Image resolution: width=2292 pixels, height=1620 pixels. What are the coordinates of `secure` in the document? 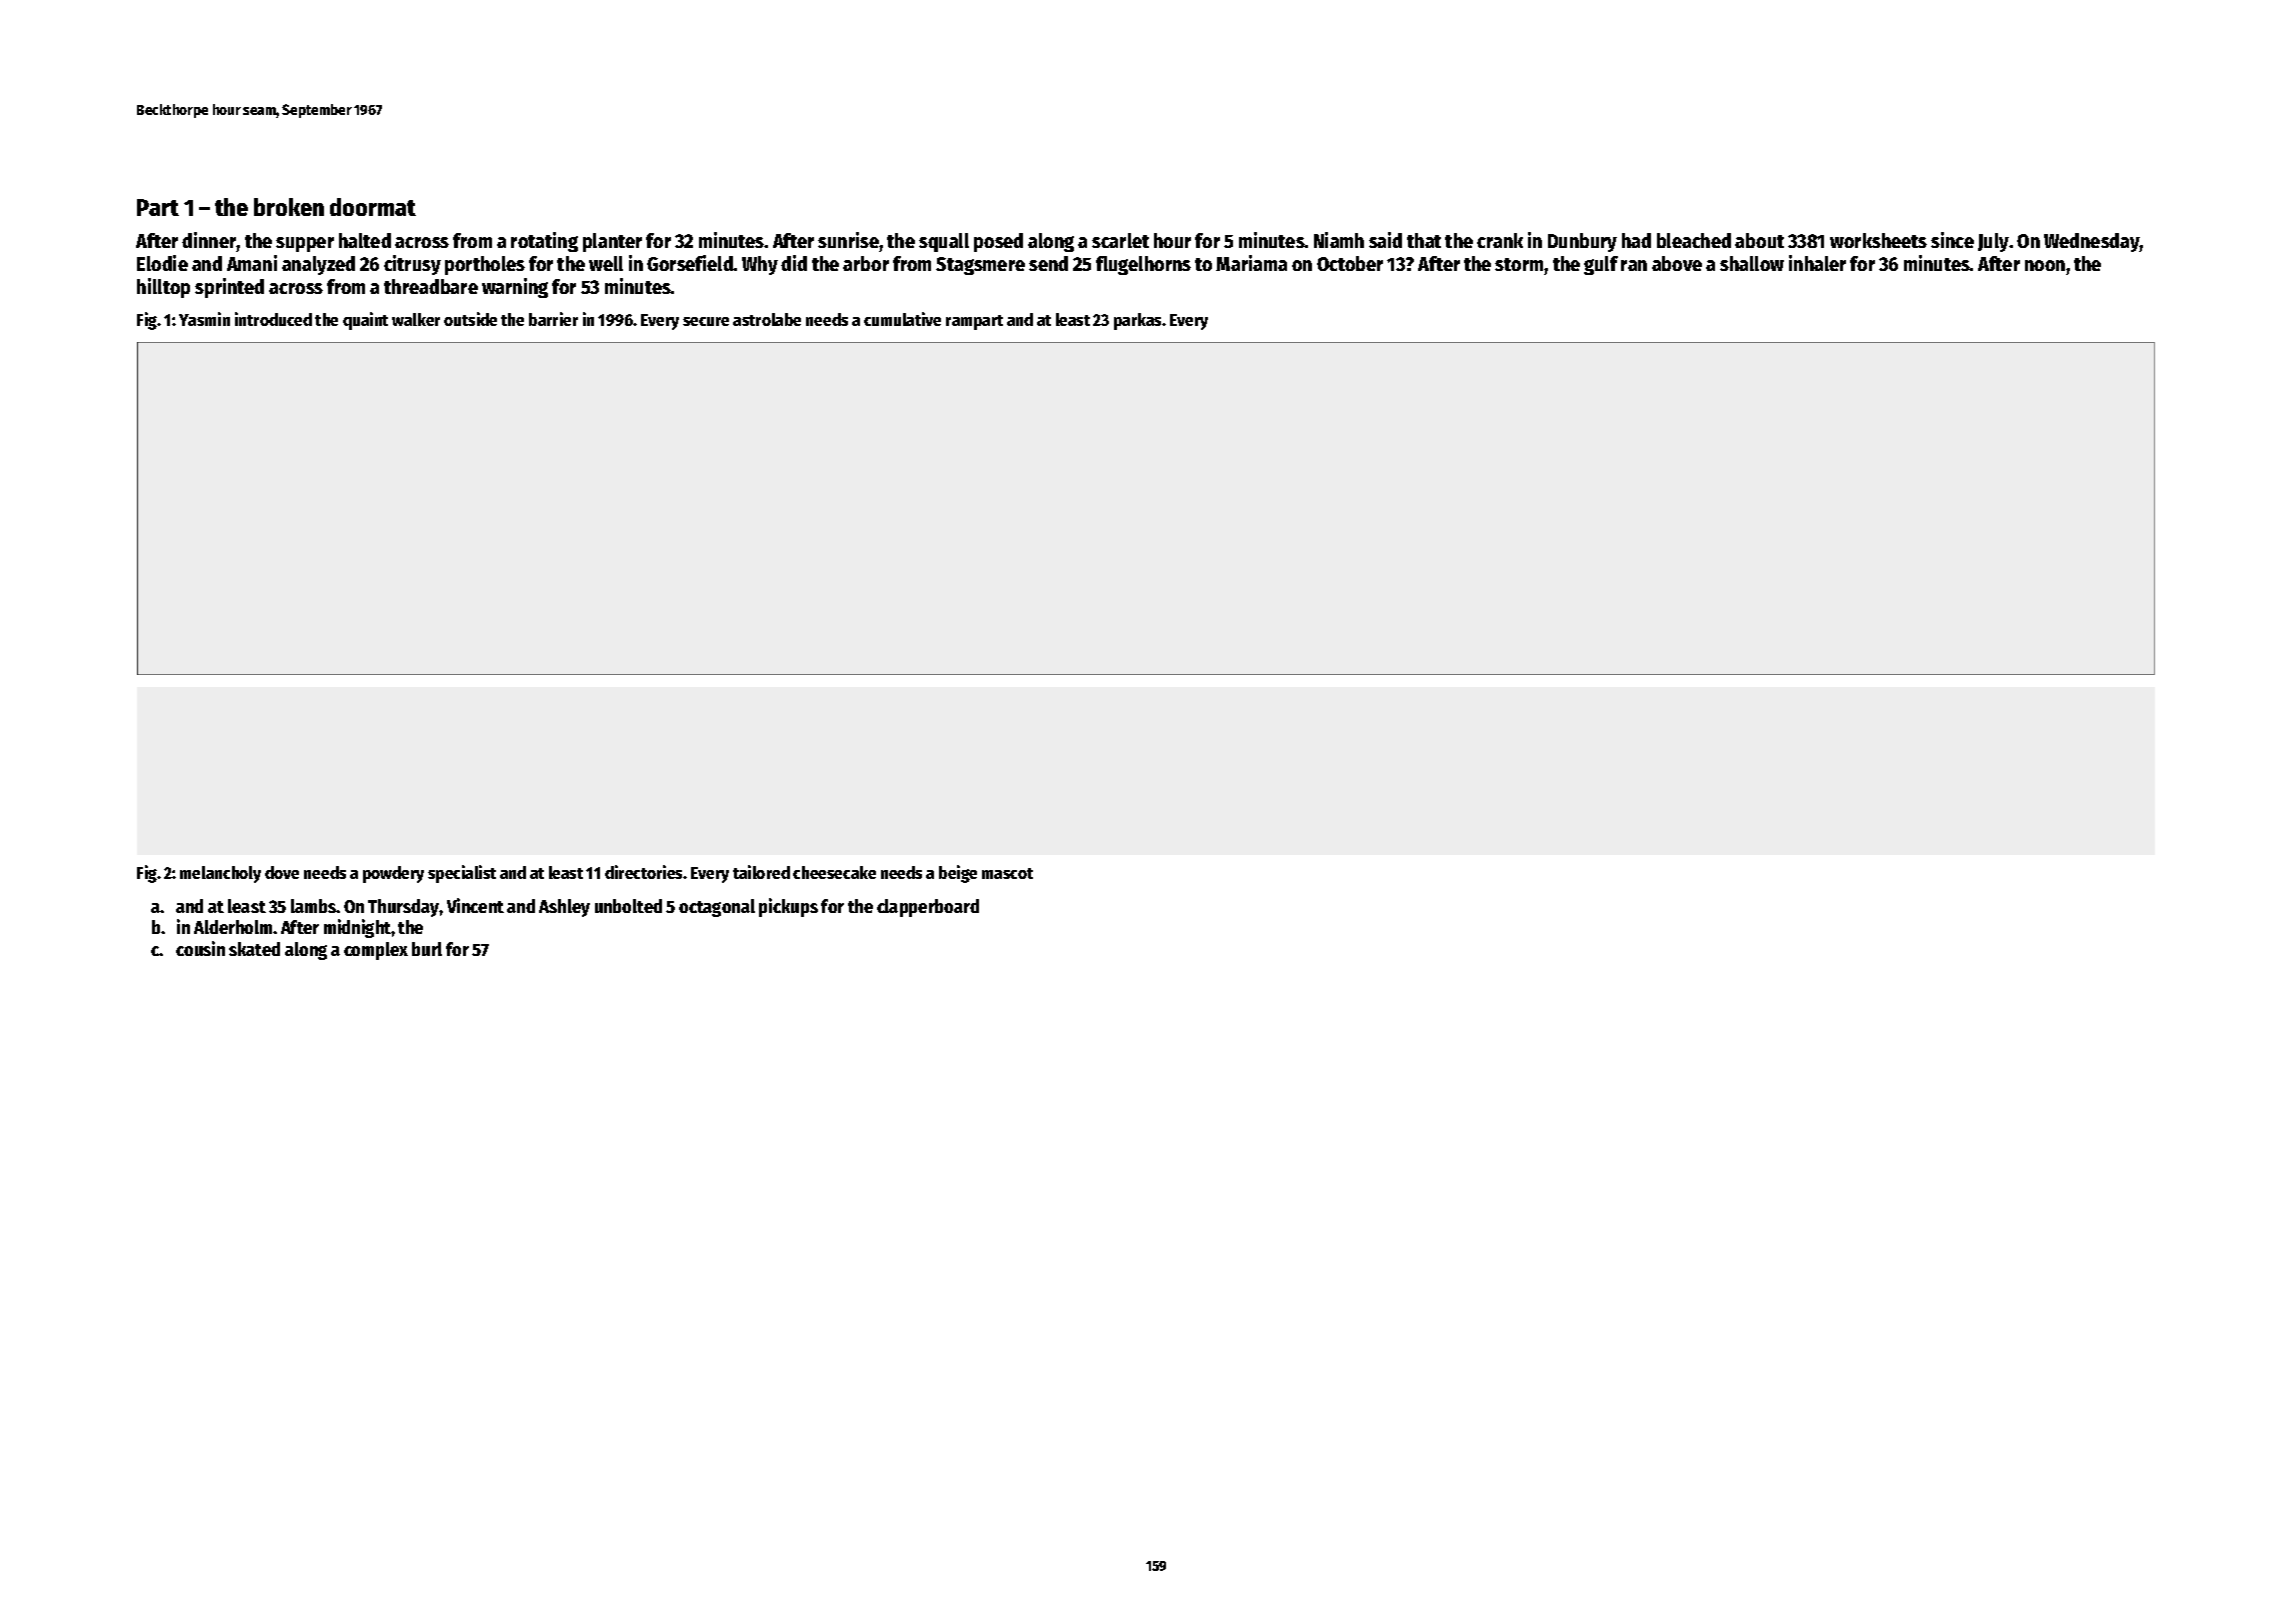 It's located at (706, 321).
